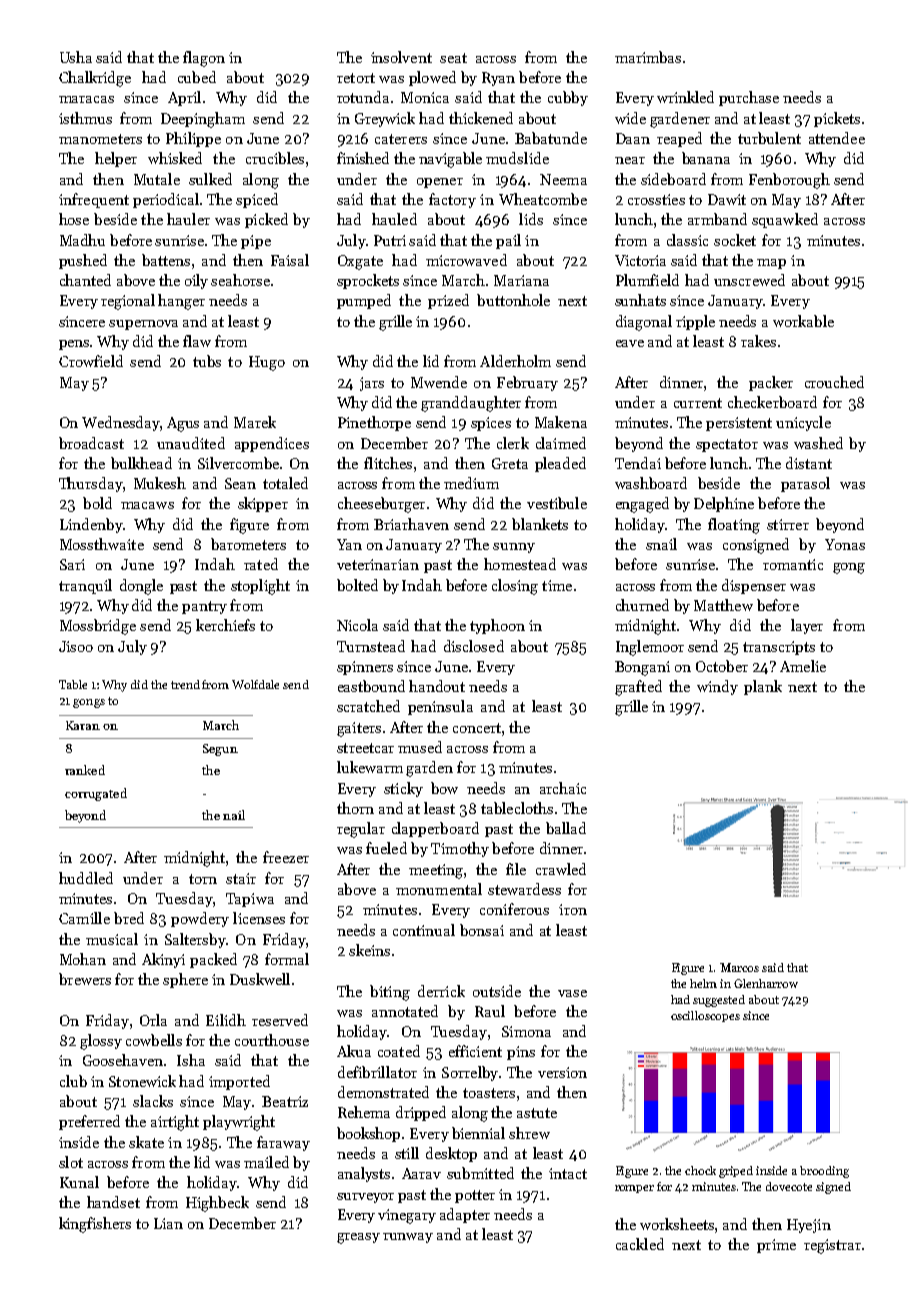 Image resolution: width=924 pixels, height=1308 pixels. What do you see at coordinates (95, 1225) in the document?
I see `kingfishers` at bounding box center [95, 1225].
